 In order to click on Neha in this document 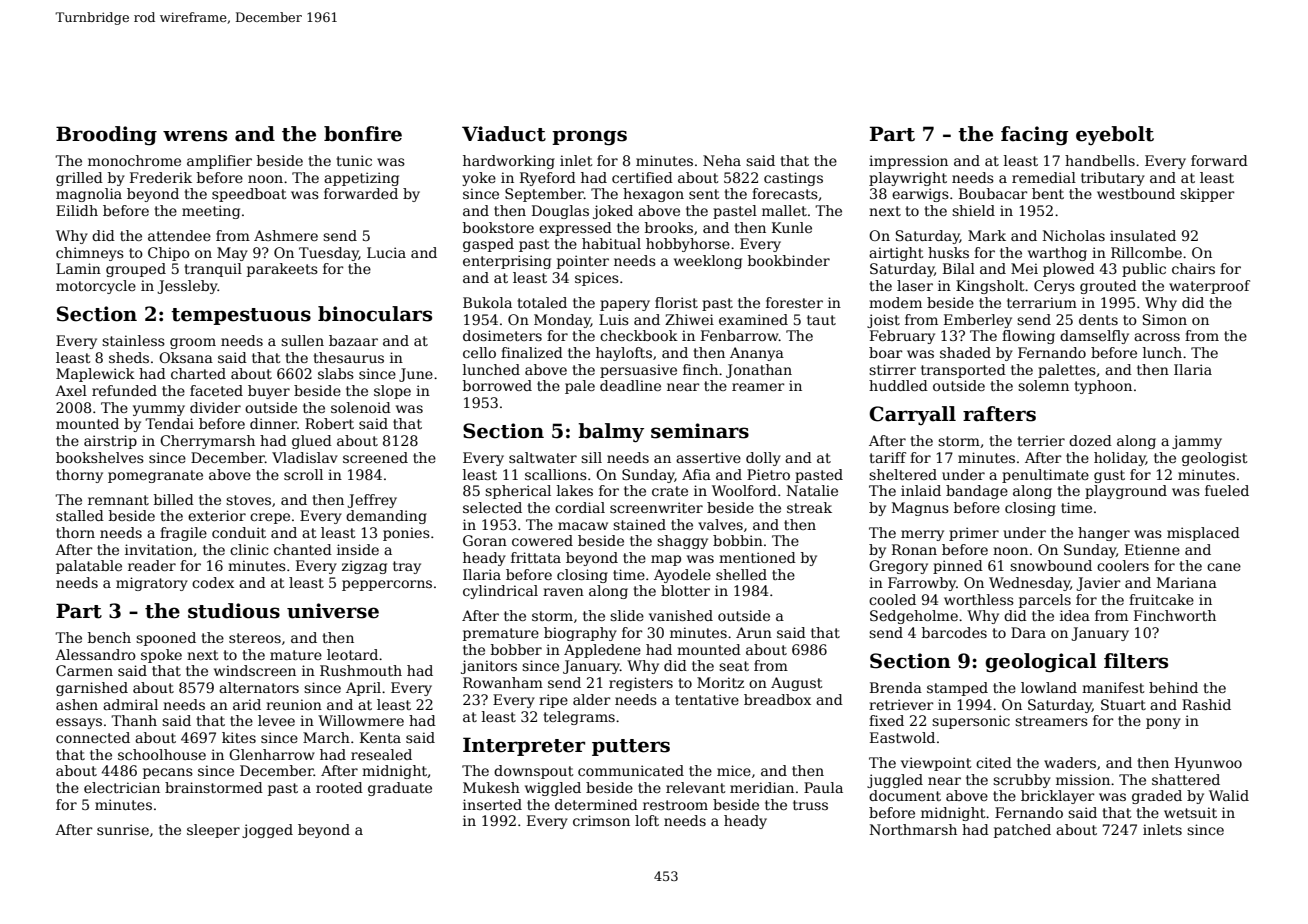, I will do `click(722, 160)`.
